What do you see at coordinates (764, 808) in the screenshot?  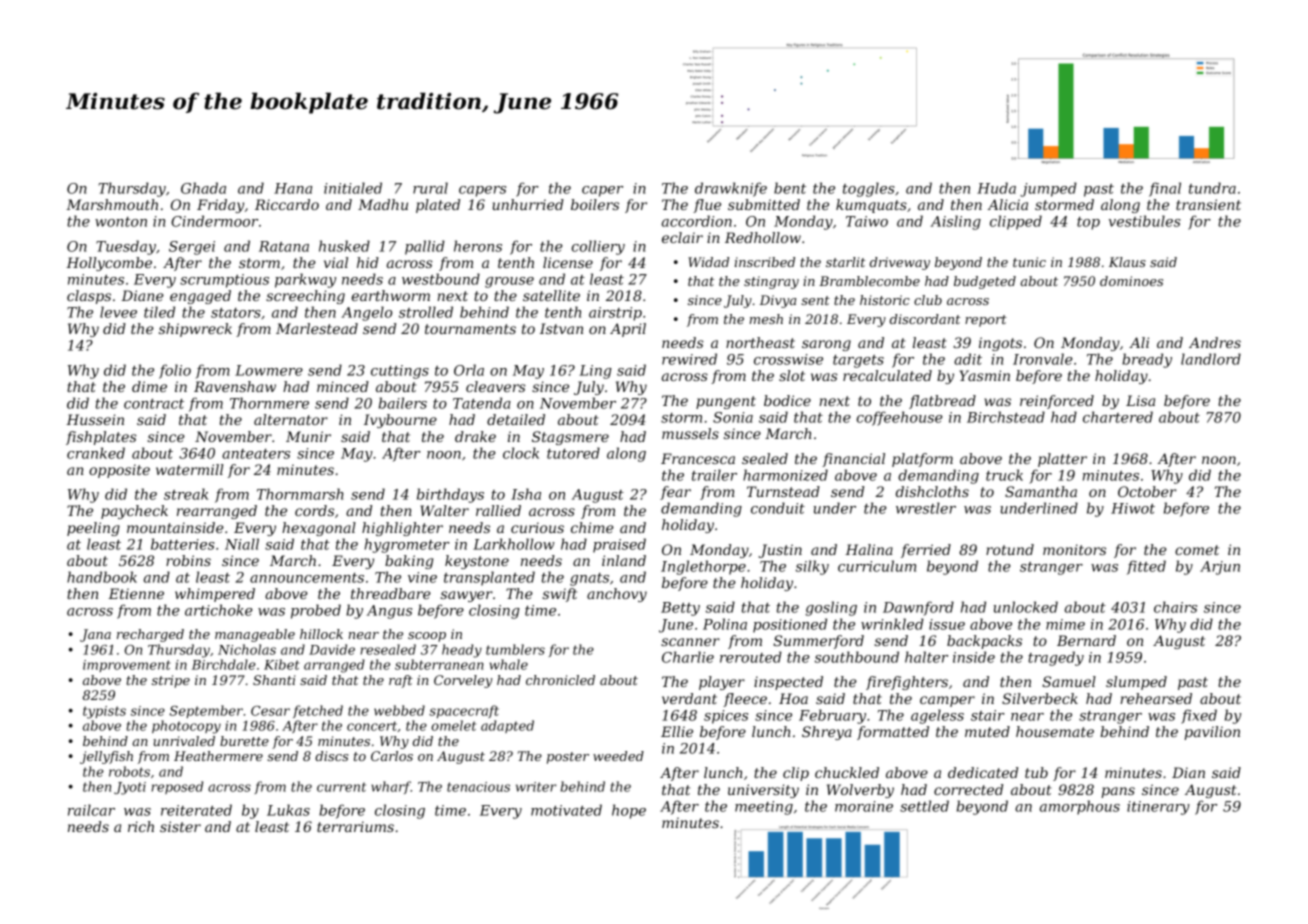 I see `meeting` at bounding box center [764, 808].
